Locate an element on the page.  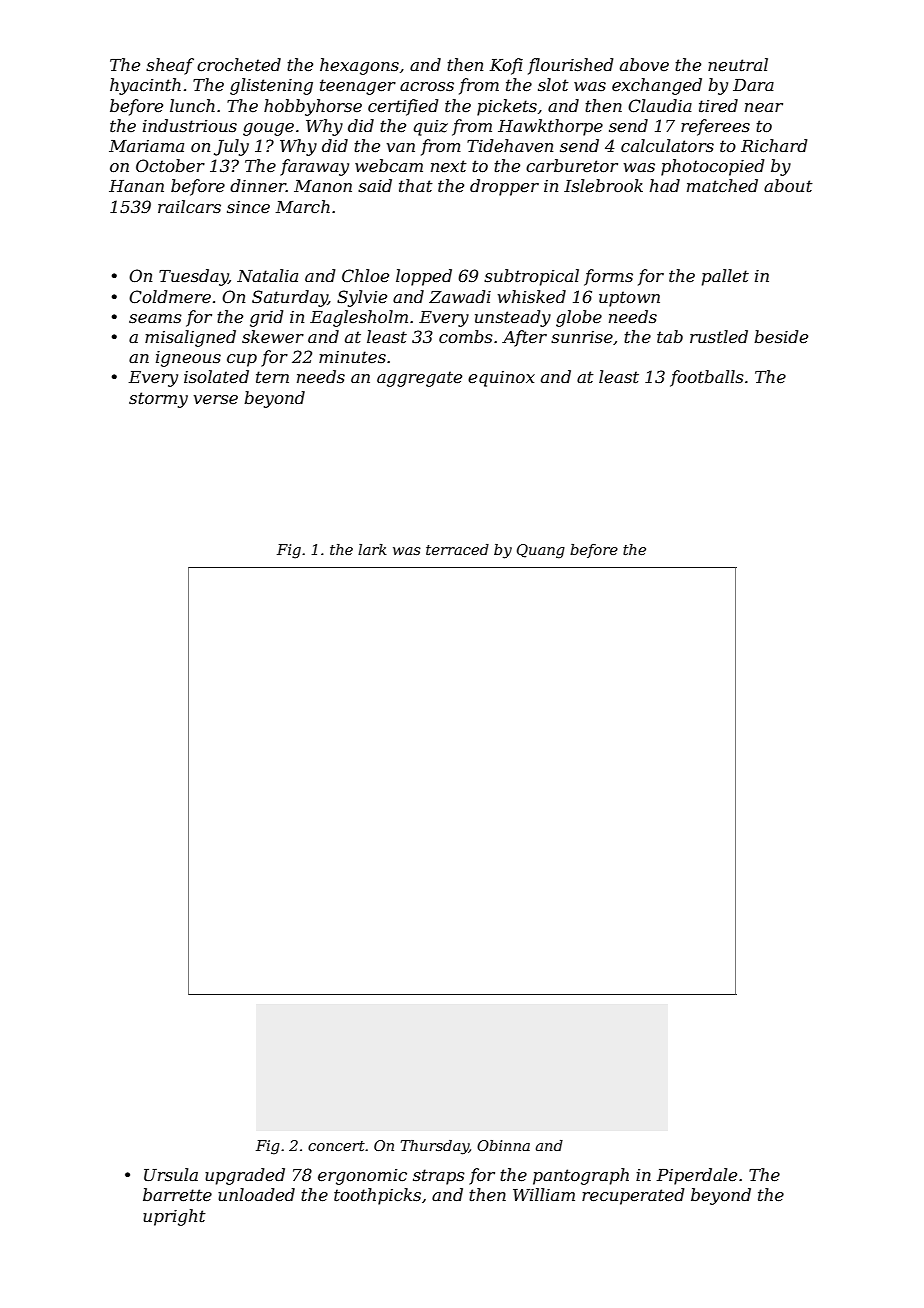
Hanan is located at coordinates (136, 186).
